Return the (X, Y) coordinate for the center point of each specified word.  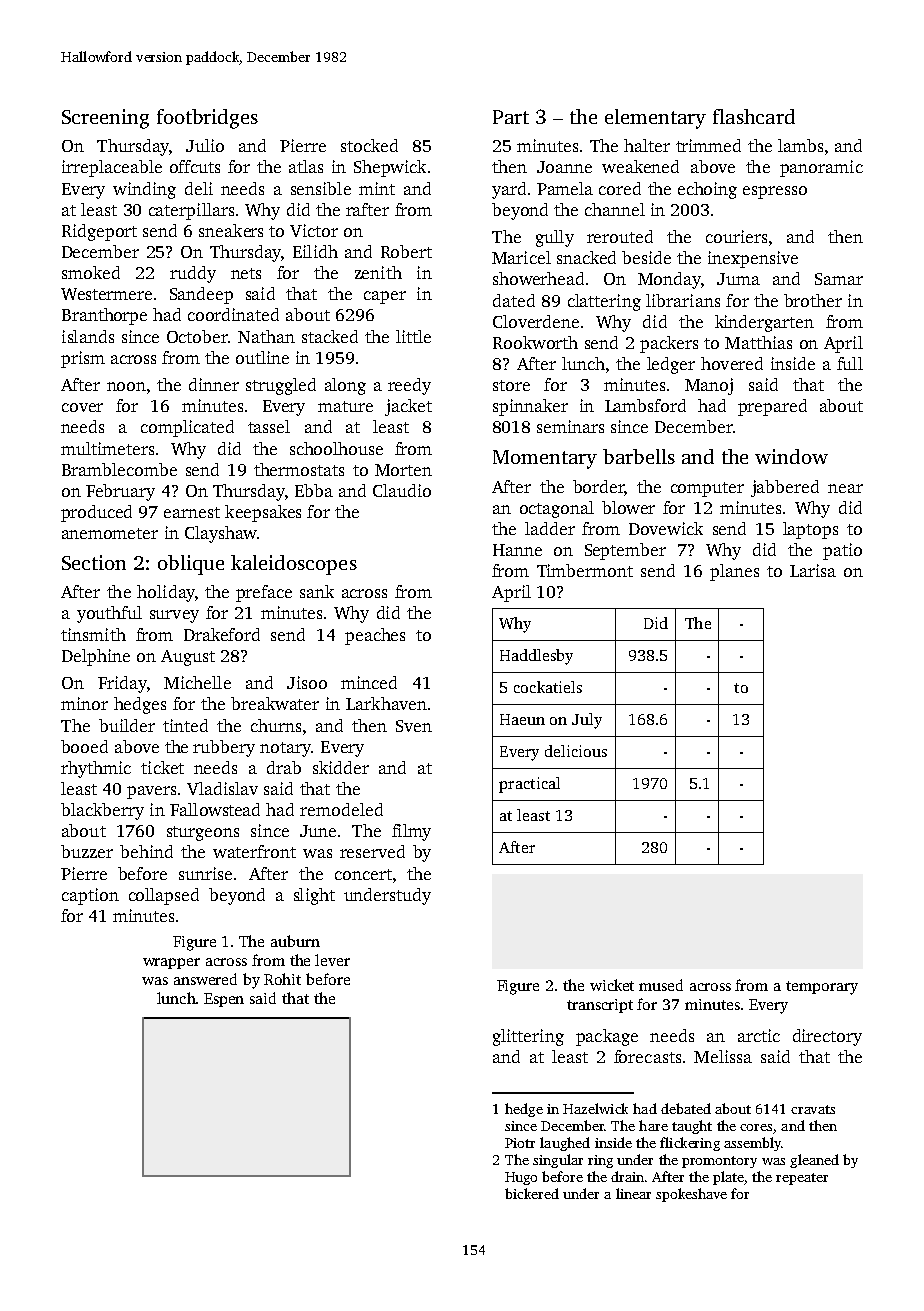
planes (734, 572)
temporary (822, 988)
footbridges (207, 119)
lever (332, 960)
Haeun (522, 719)
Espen (224, 1000)
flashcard (754, 116)
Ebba (314, 490)
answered (205, 979)
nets (246, 273)
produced (96, 513)
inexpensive (753, 259)
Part (511, 117)
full (850, 363)
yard (509, 190)
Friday (122, 684)
